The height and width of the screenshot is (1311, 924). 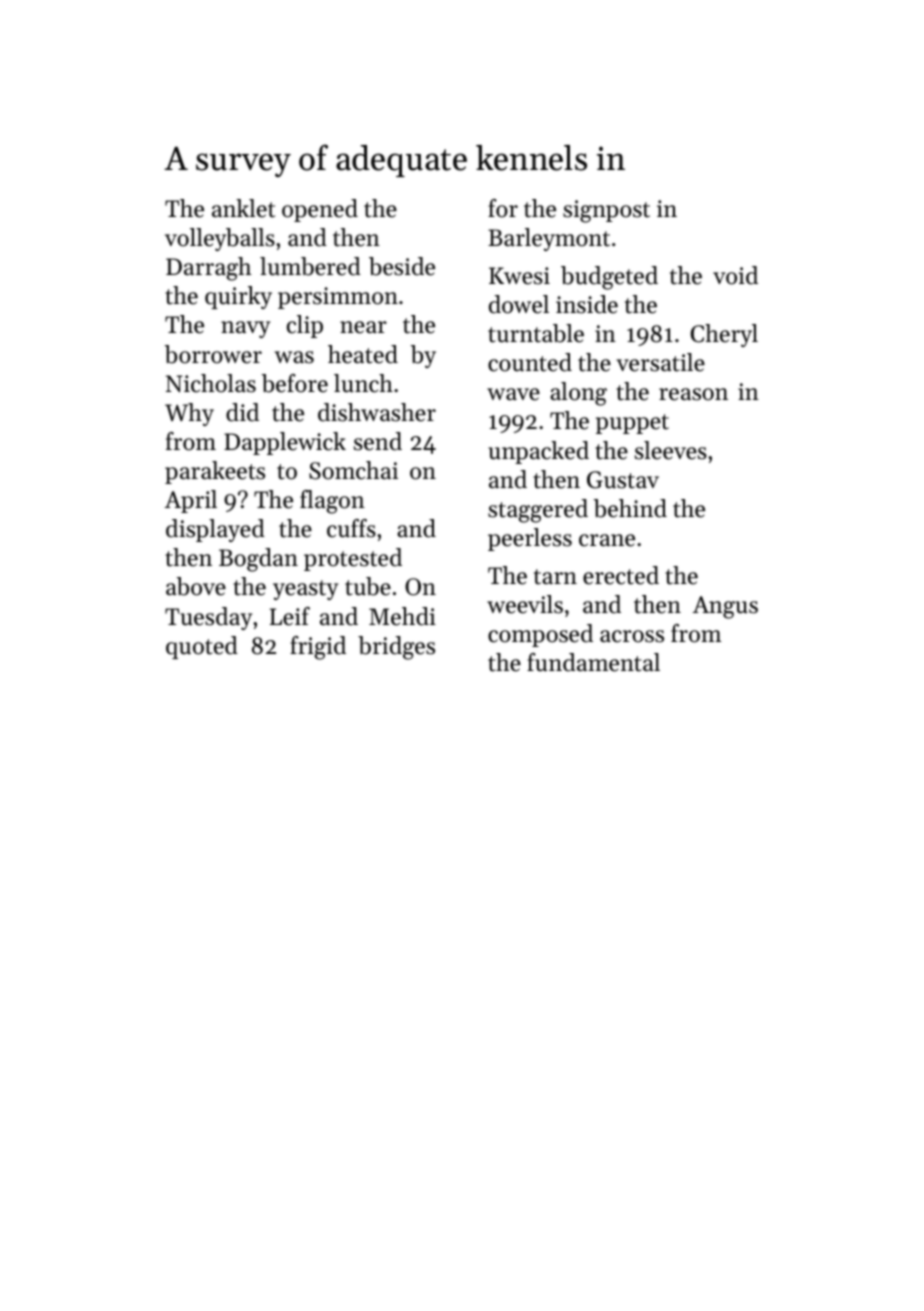 What do you see at coordinates (735, 275) in the screenshot?
I see `void` at bounding box center [735, 275].
